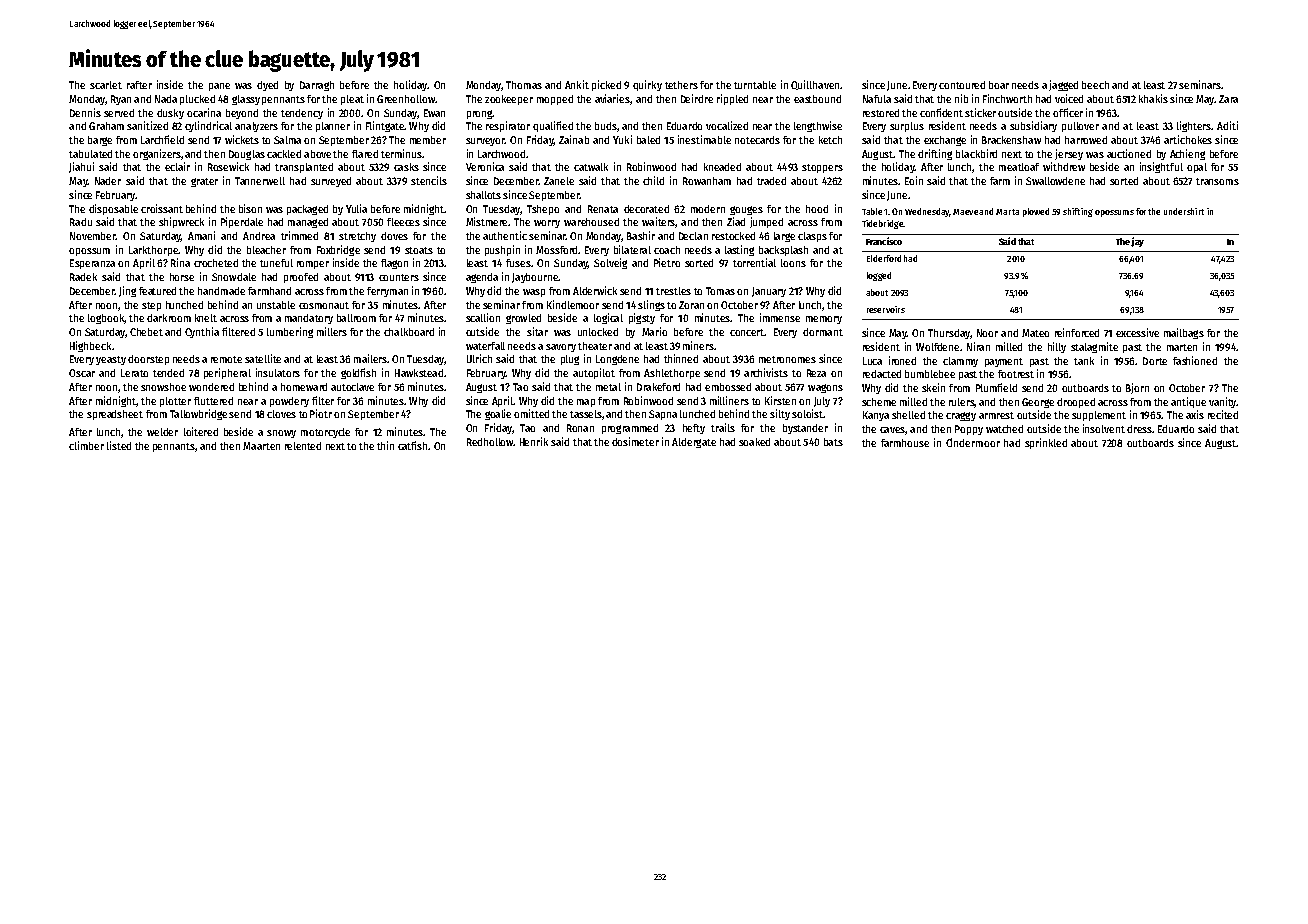  What do you see at coordinates (962, 85) in the screenshot?
I see `contoured` at bounding box center [962, 85].
